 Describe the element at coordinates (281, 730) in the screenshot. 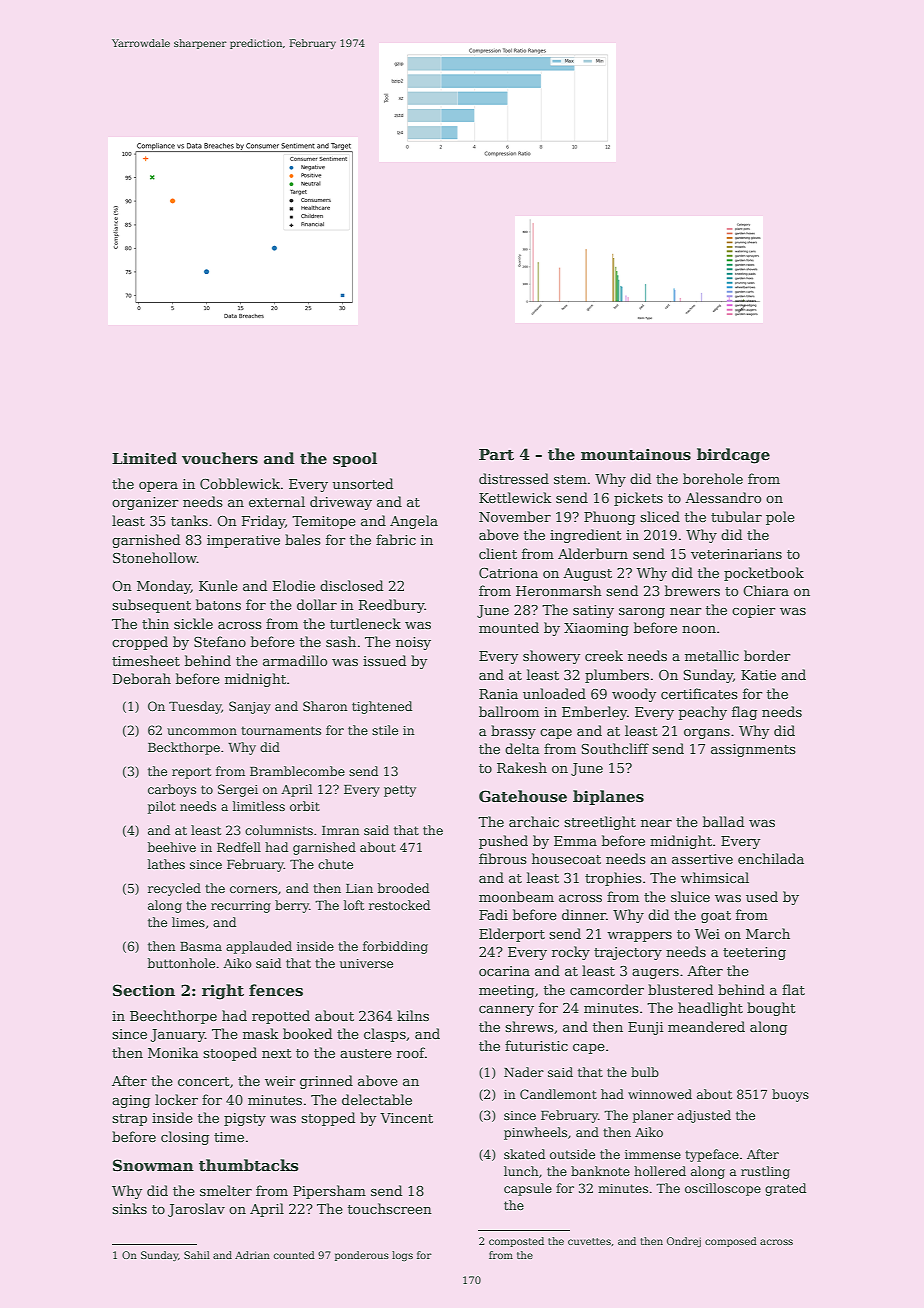

I see `tournaments` at that location.
